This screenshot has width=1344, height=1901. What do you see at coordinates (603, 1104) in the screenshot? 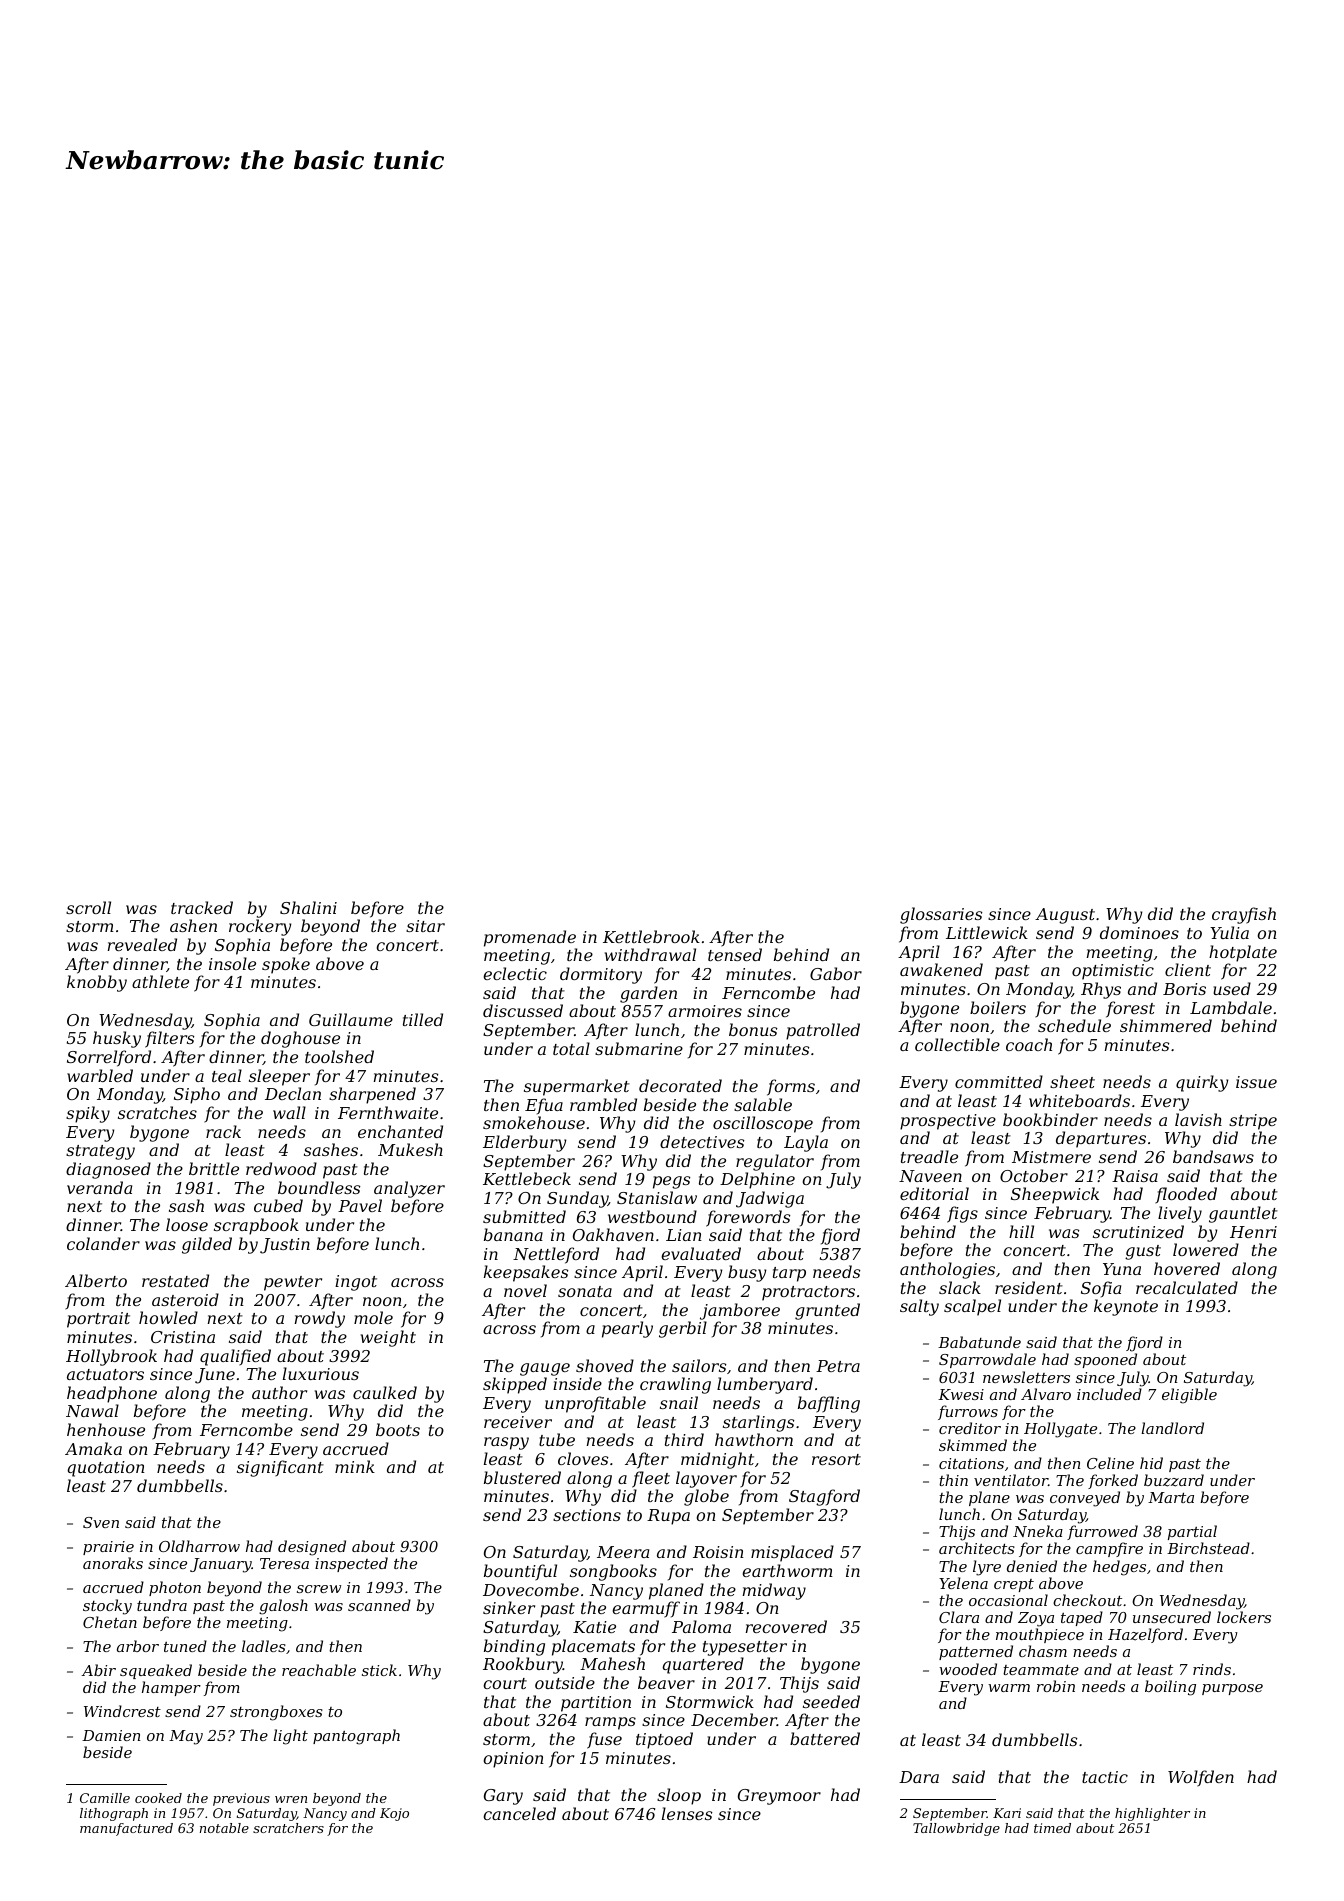
I see `rambled` at bounding box center [603, 1104].
